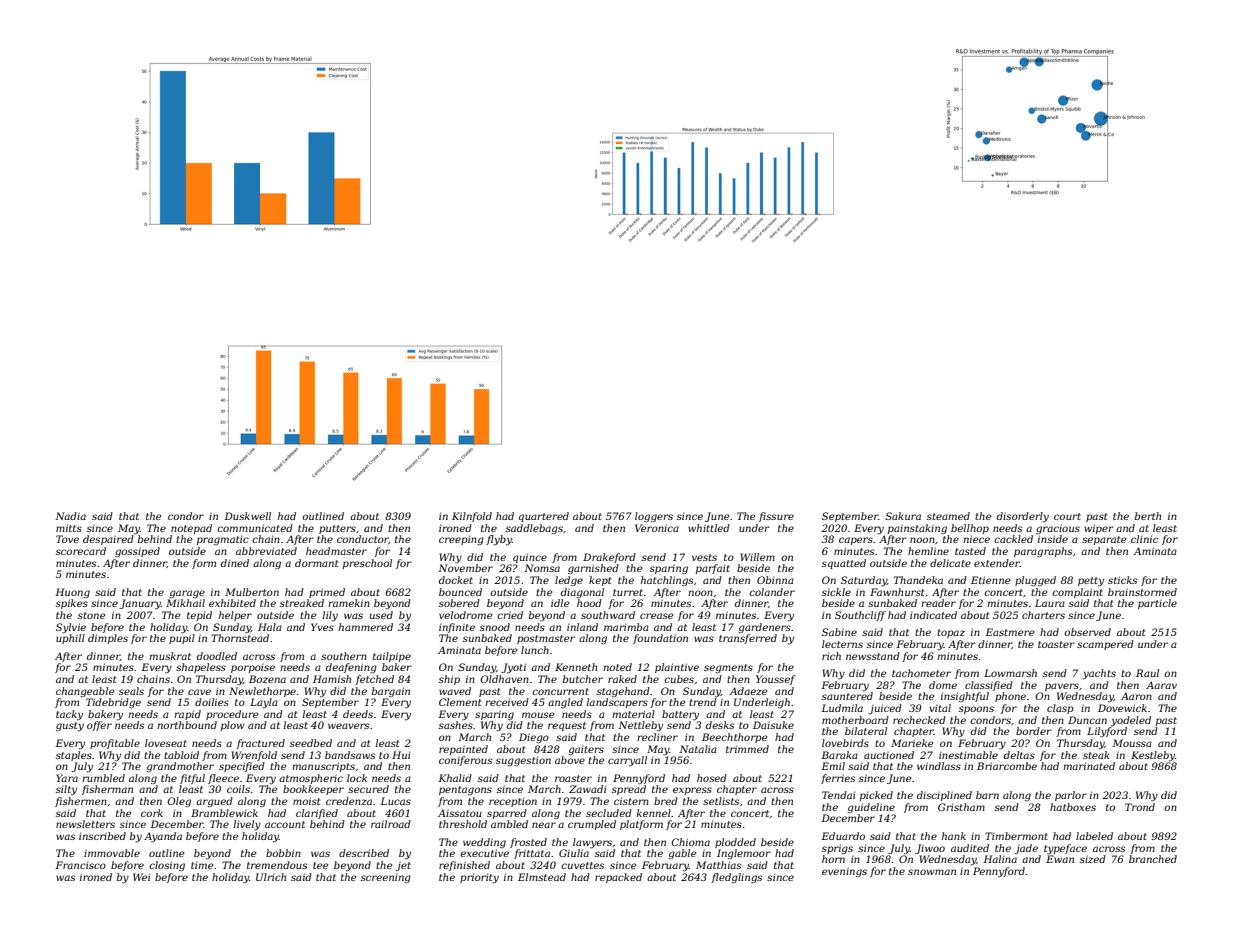  What do you see at coordinates (1056, 644) in the document?
I see `toaster` at bounding box center [1056, 644].
